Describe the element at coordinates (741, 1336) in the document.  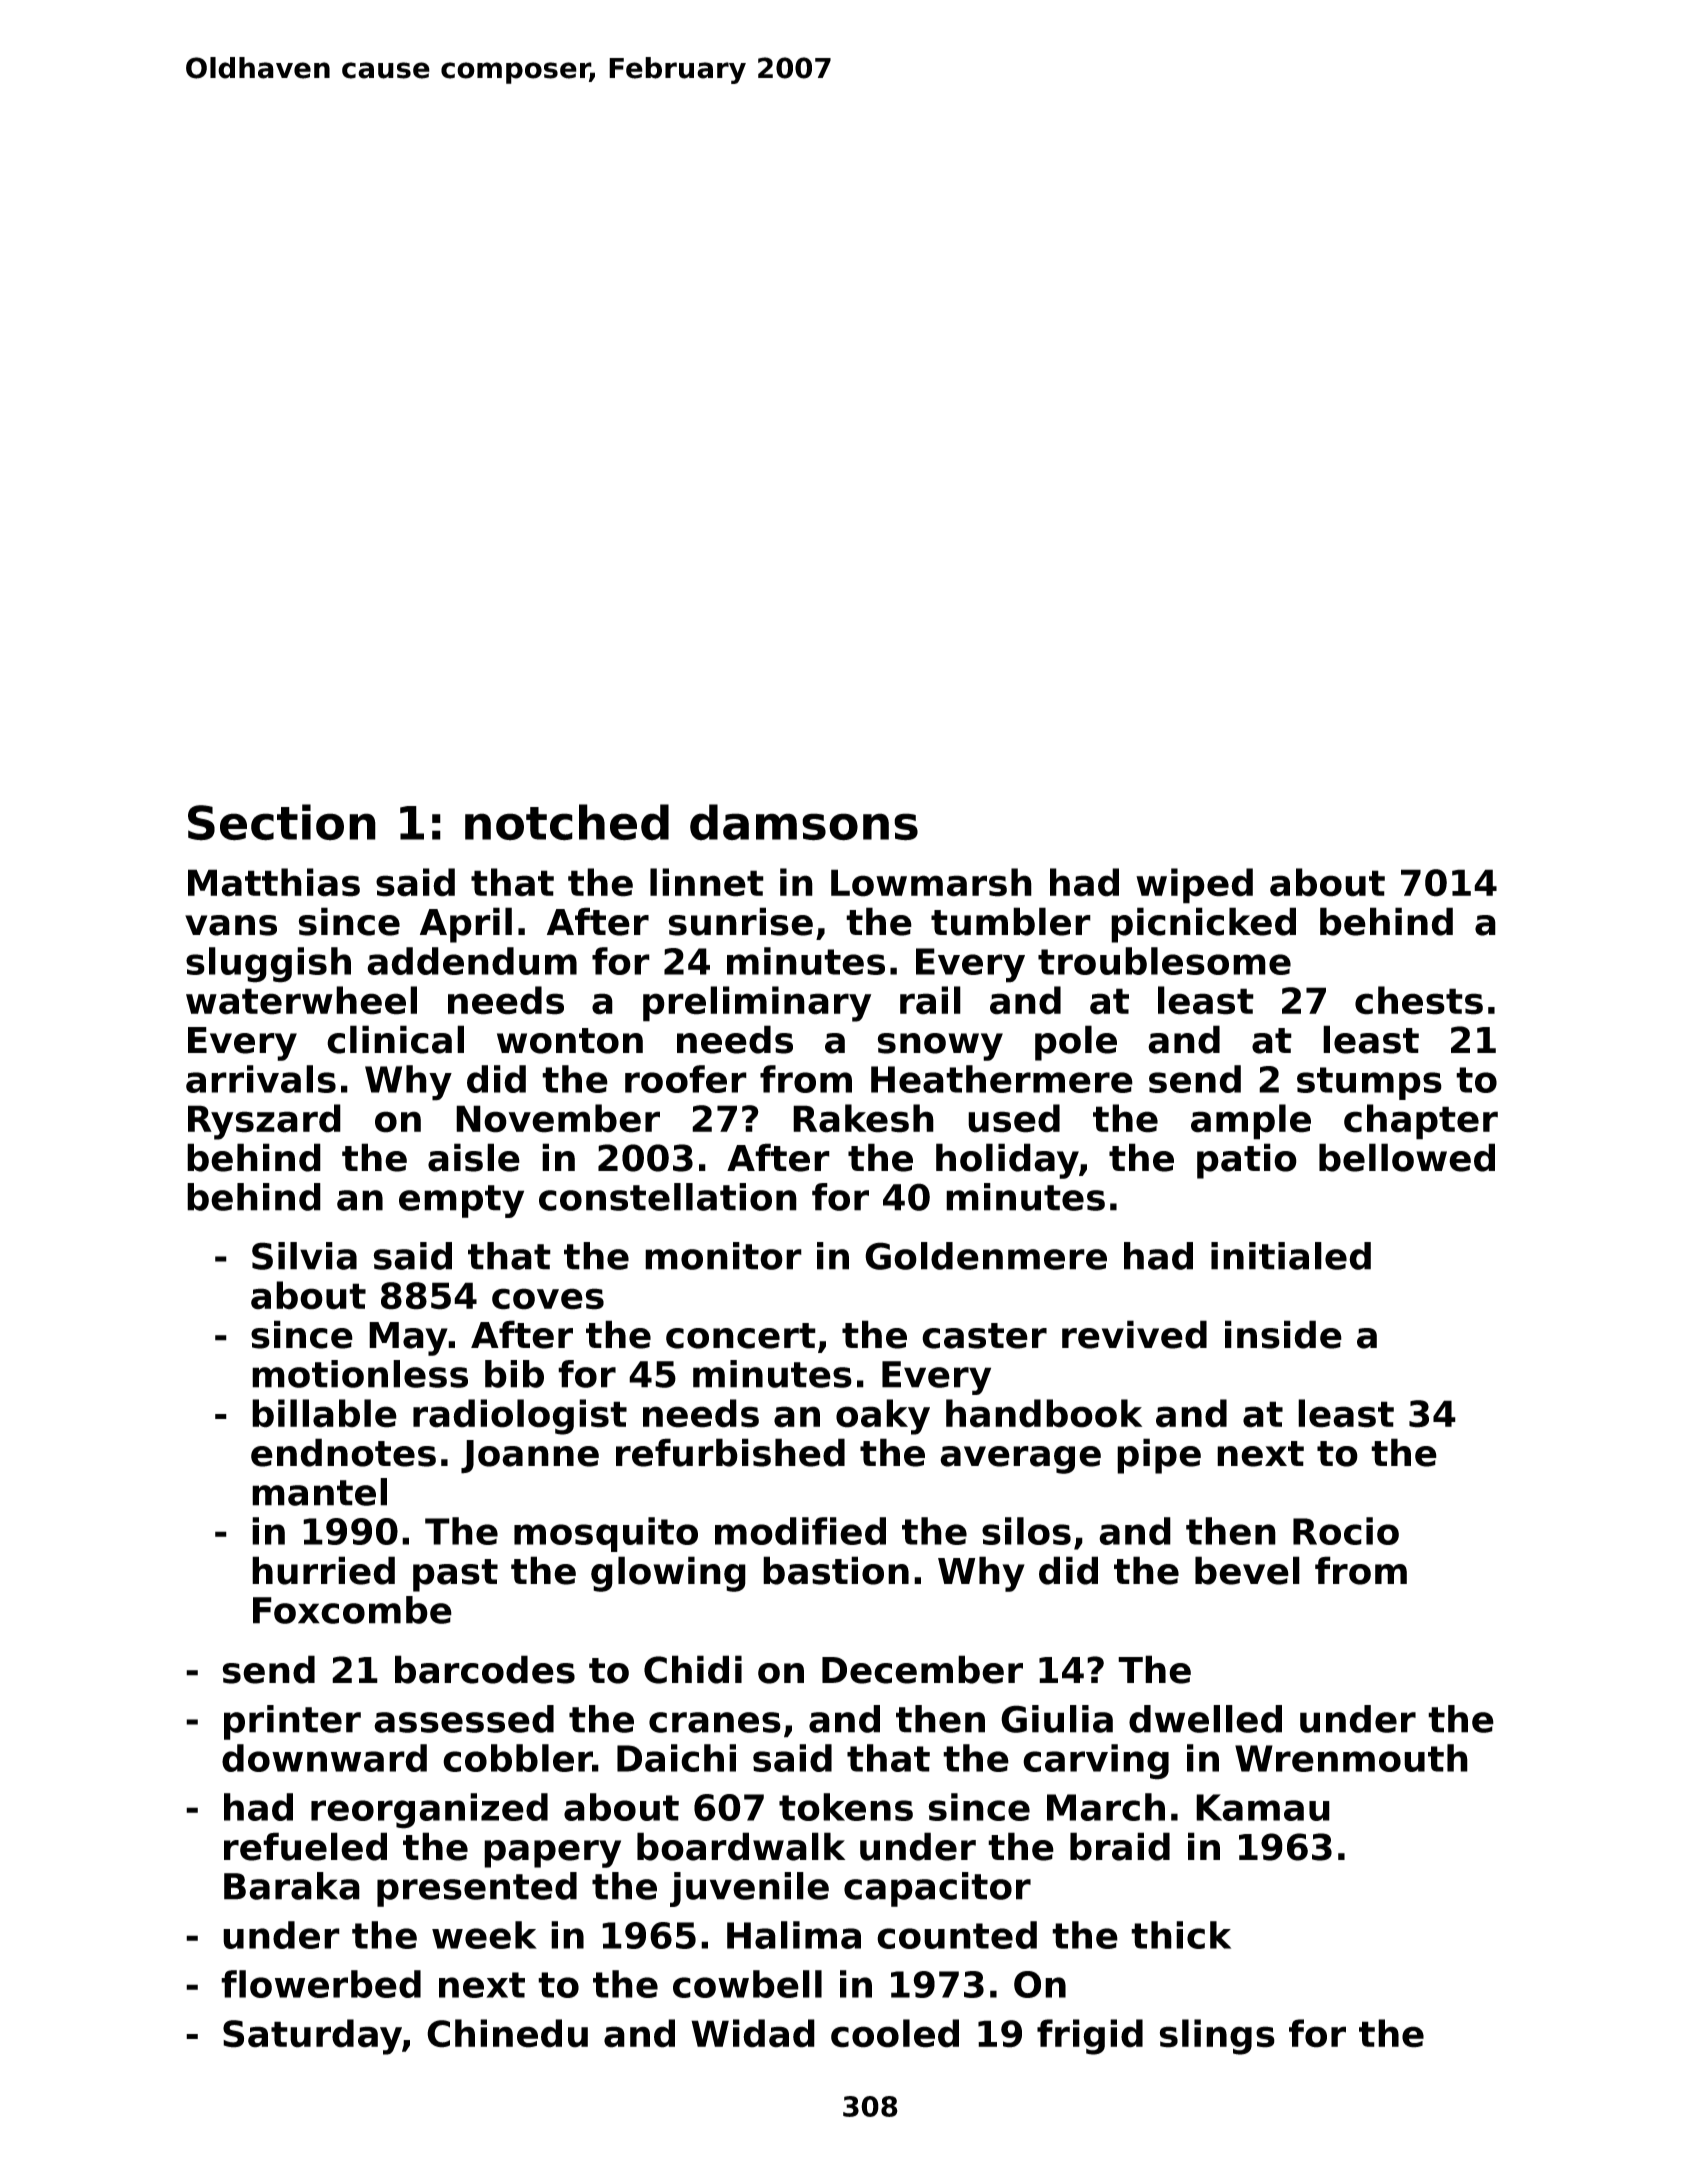
I see `concert` at that location.
